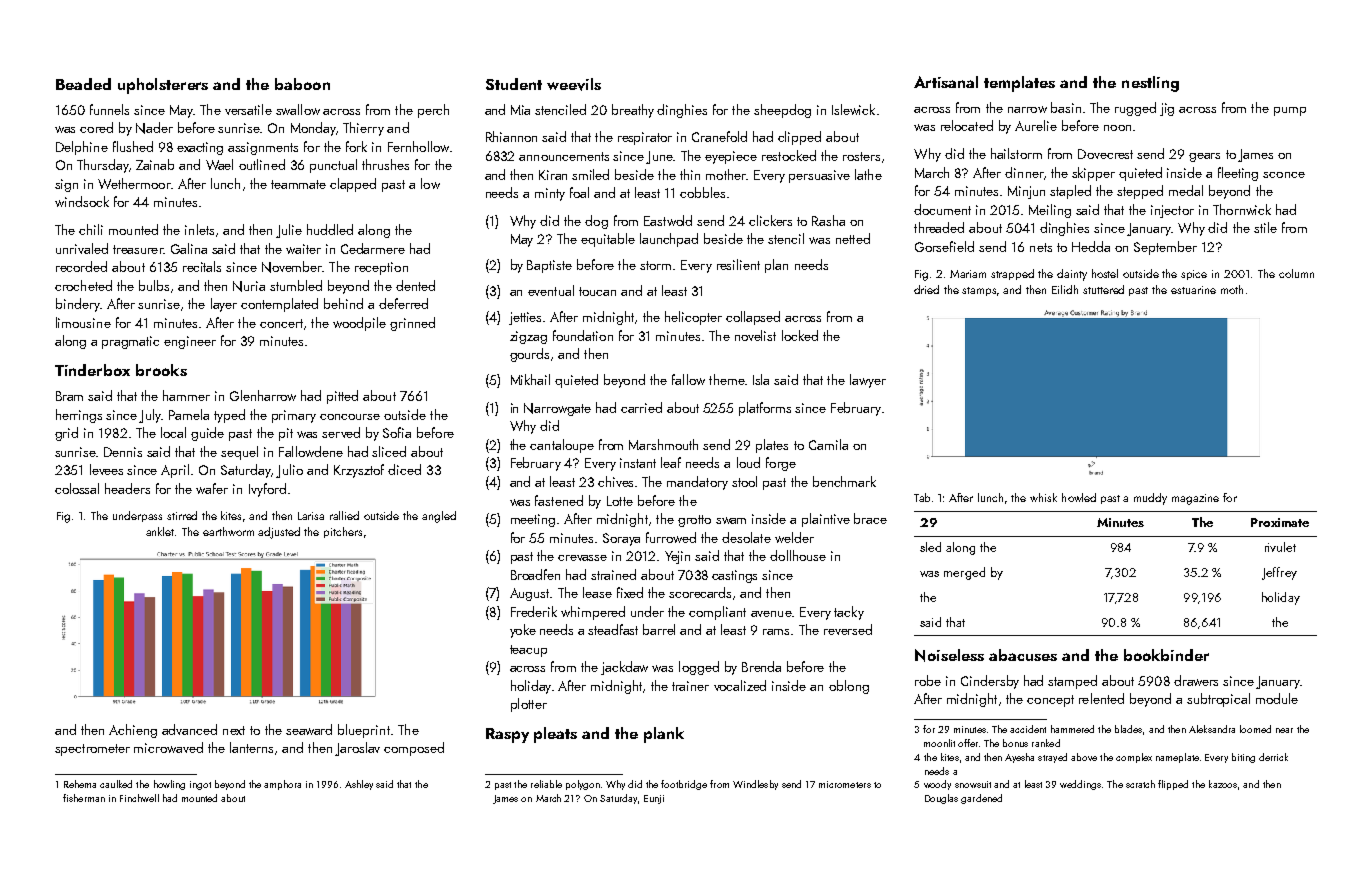 The height and width of the screenshot is (887, 1372). I want to click on Eastwold, so click(668, 220).
